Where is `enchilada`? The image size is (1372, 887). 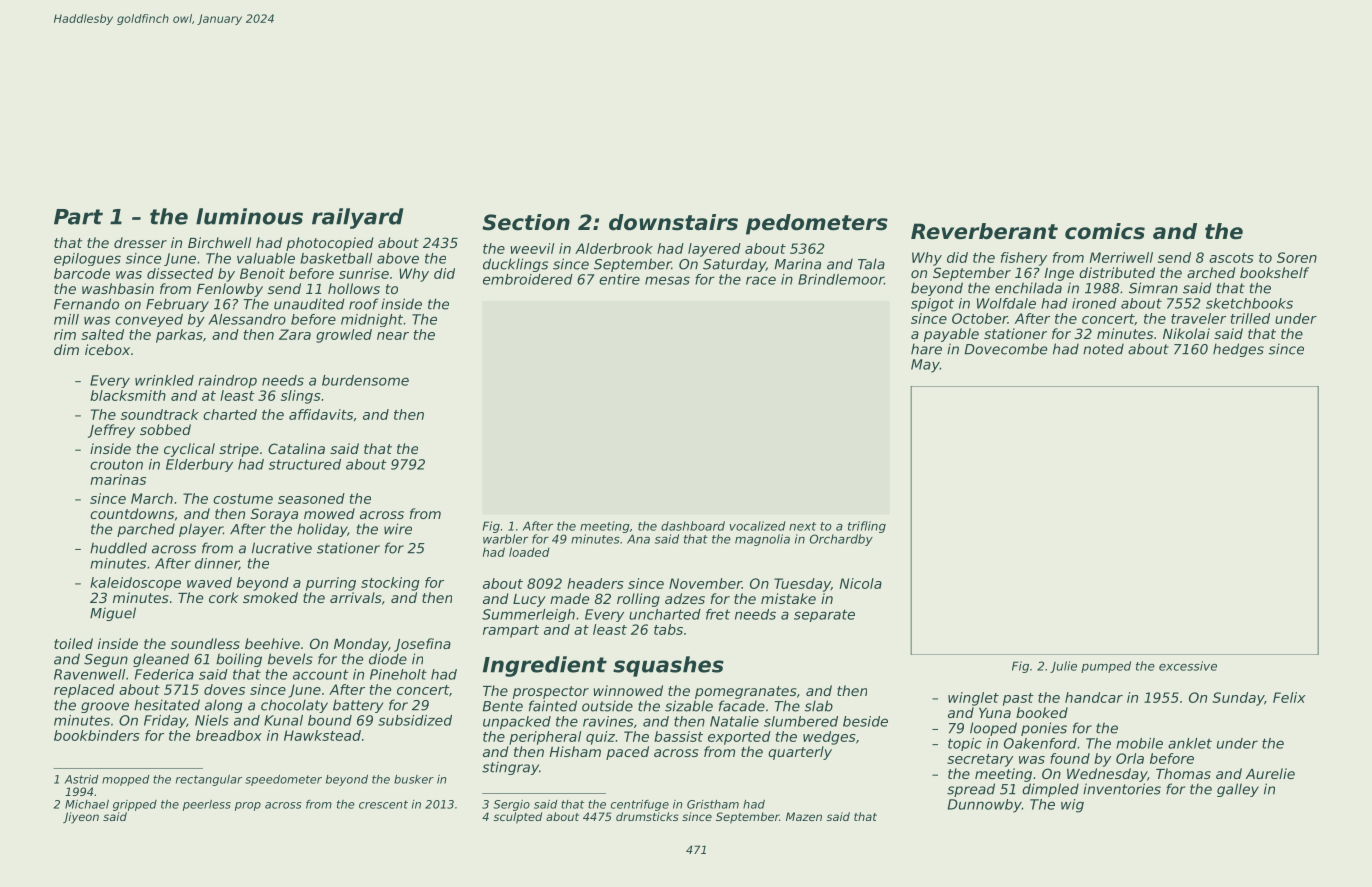 enchilada is located at coordinates (1028, 288).
